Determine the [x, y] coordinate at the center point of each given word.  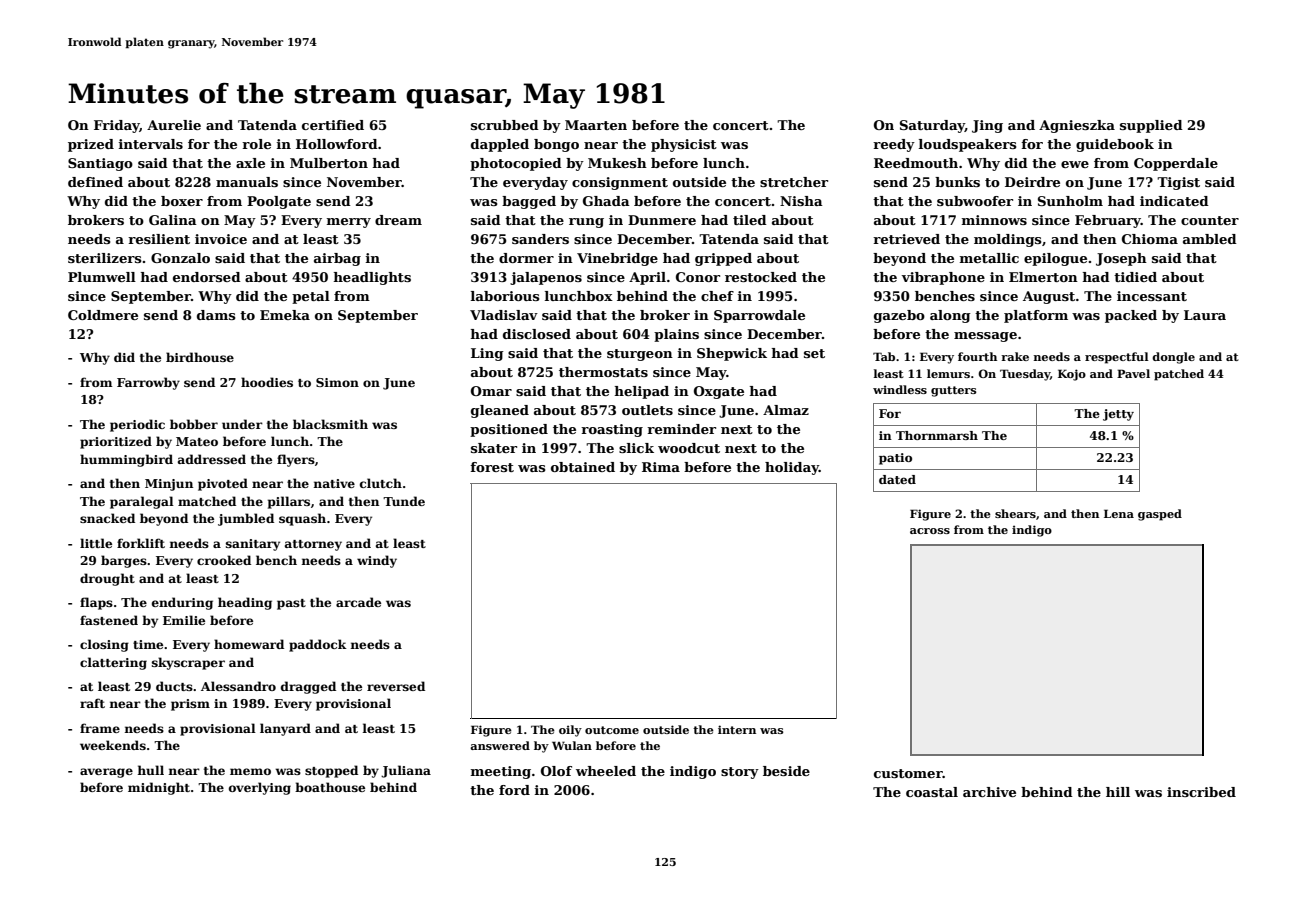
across [930, 531]
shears [1015, 513]
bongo [556, 145]
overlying [260, 788]
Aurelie [174, 125]
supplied [1151, 126]
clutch [381, 483]
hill [1118, 792]
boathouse [330, 787]
